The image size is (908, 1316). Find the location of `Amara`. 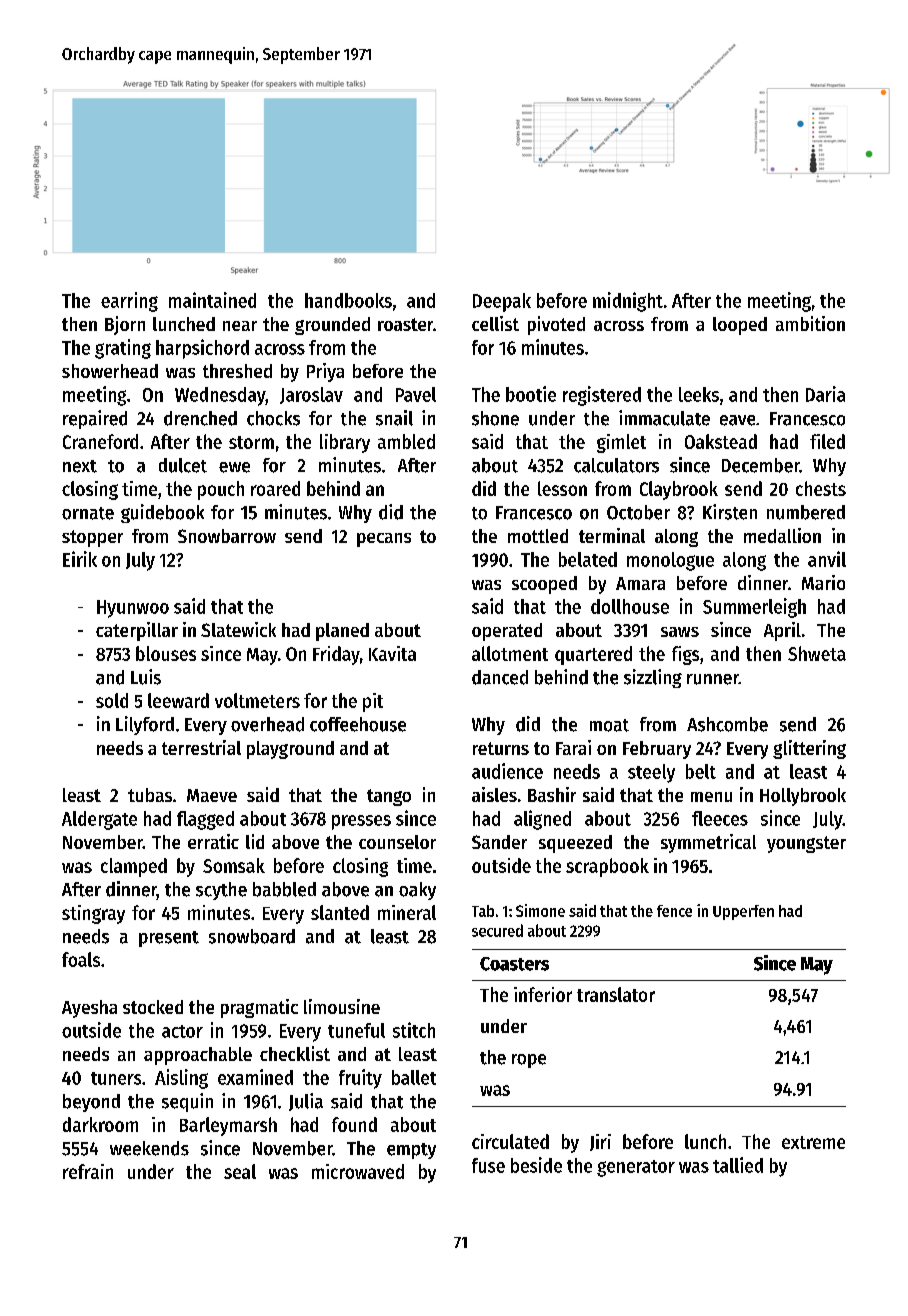

Amara is located at coordinates (640, 583).
